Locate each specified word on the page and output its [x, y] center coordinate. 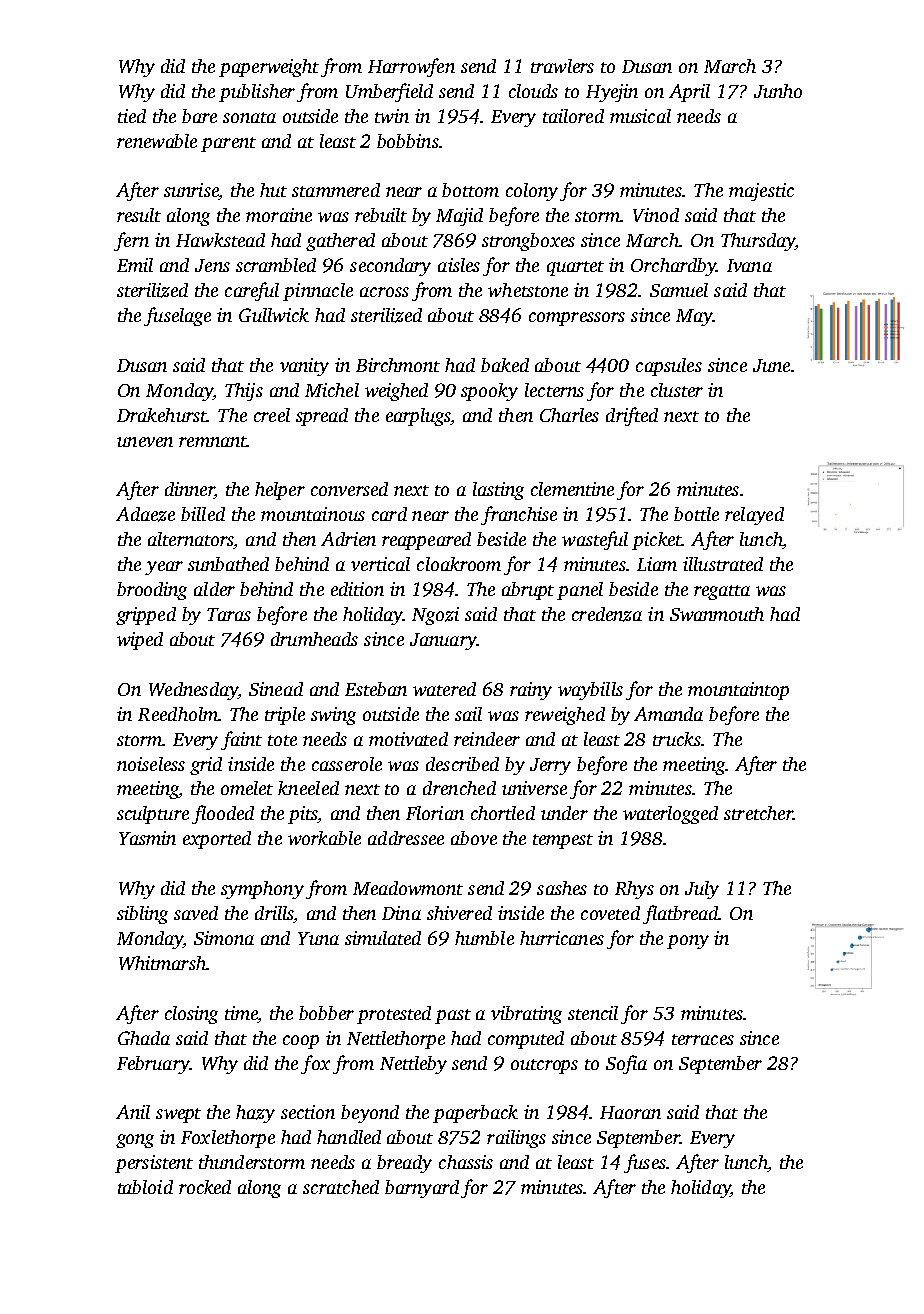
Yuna [318, 938]
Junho [778, 91]
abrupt [528, 591]
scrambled [276, 265]
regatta [722, 592]
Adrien [348, 539]
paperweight [269, 68]
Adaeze [145, 514]
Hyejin [612, 93]
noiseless [151, 764]
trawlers [562, 66]
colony [532, 192]
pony [688, 942]
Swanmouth [717, 614]
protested [394, 1015]
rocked [205, 1187]
